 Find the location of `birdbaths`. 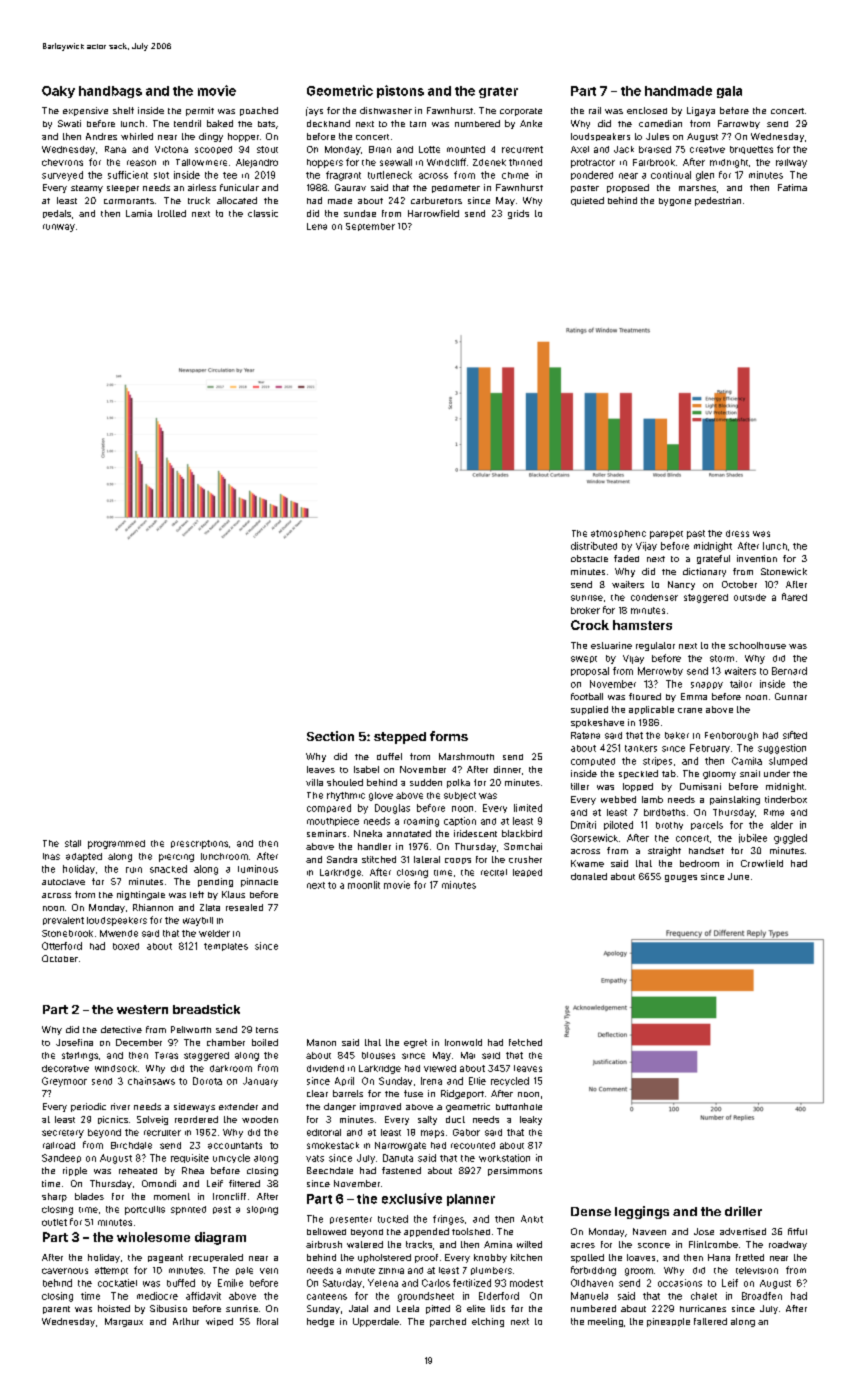

birdbaths is located at coordinates (664, 812).
